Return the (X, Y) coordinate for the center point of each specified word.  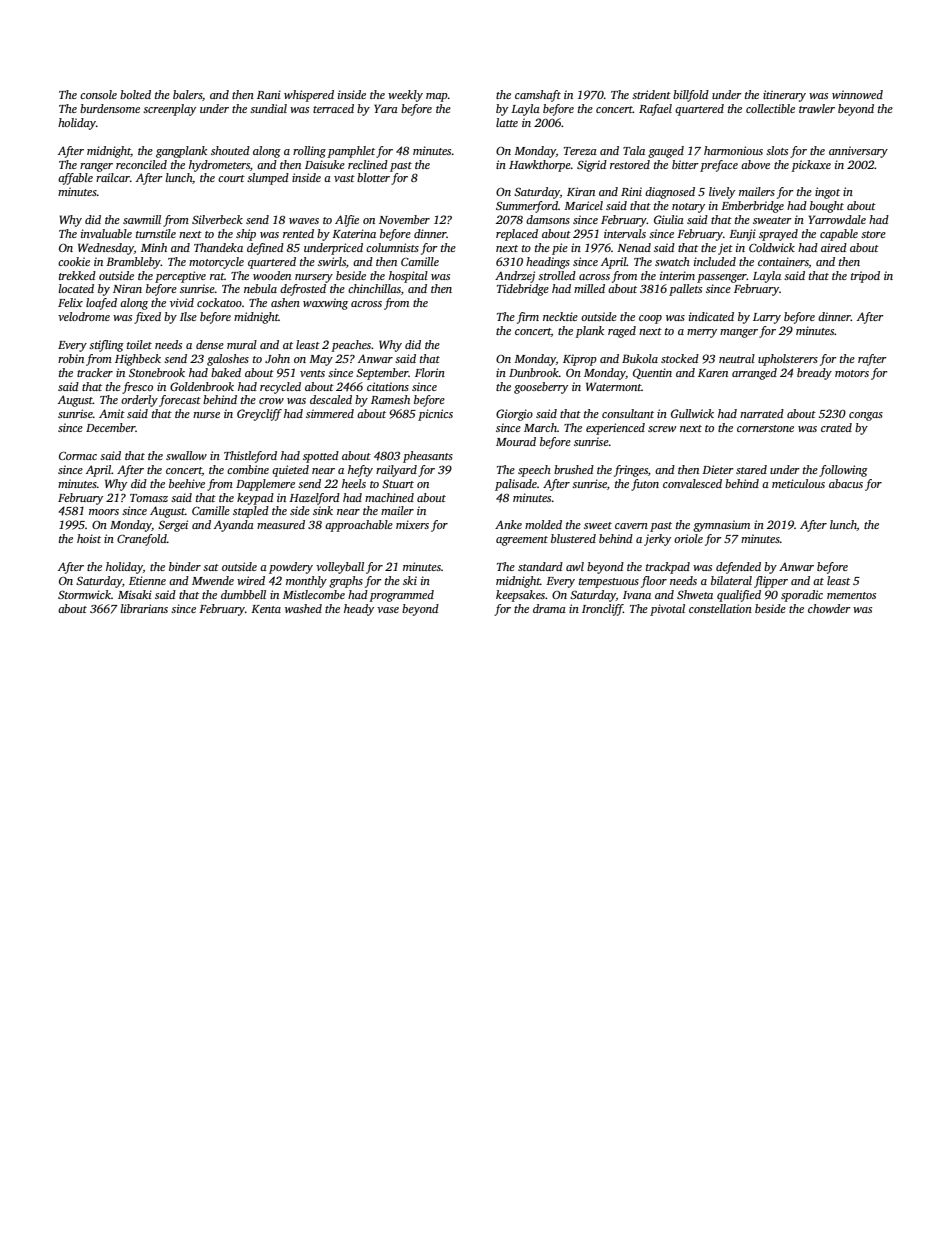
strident (651, 94)
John (277, 358)
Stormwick (84, 594)
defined (265, 249)
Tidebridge (523, 290)
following (843, 471)
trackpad (668, 568)
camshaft (538, 96)
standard (540, 566)
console (98, 94)
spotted (321, 457)
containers (783, 262)
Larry (767, 318)
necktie (560, 316)
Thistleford (250, 457)
